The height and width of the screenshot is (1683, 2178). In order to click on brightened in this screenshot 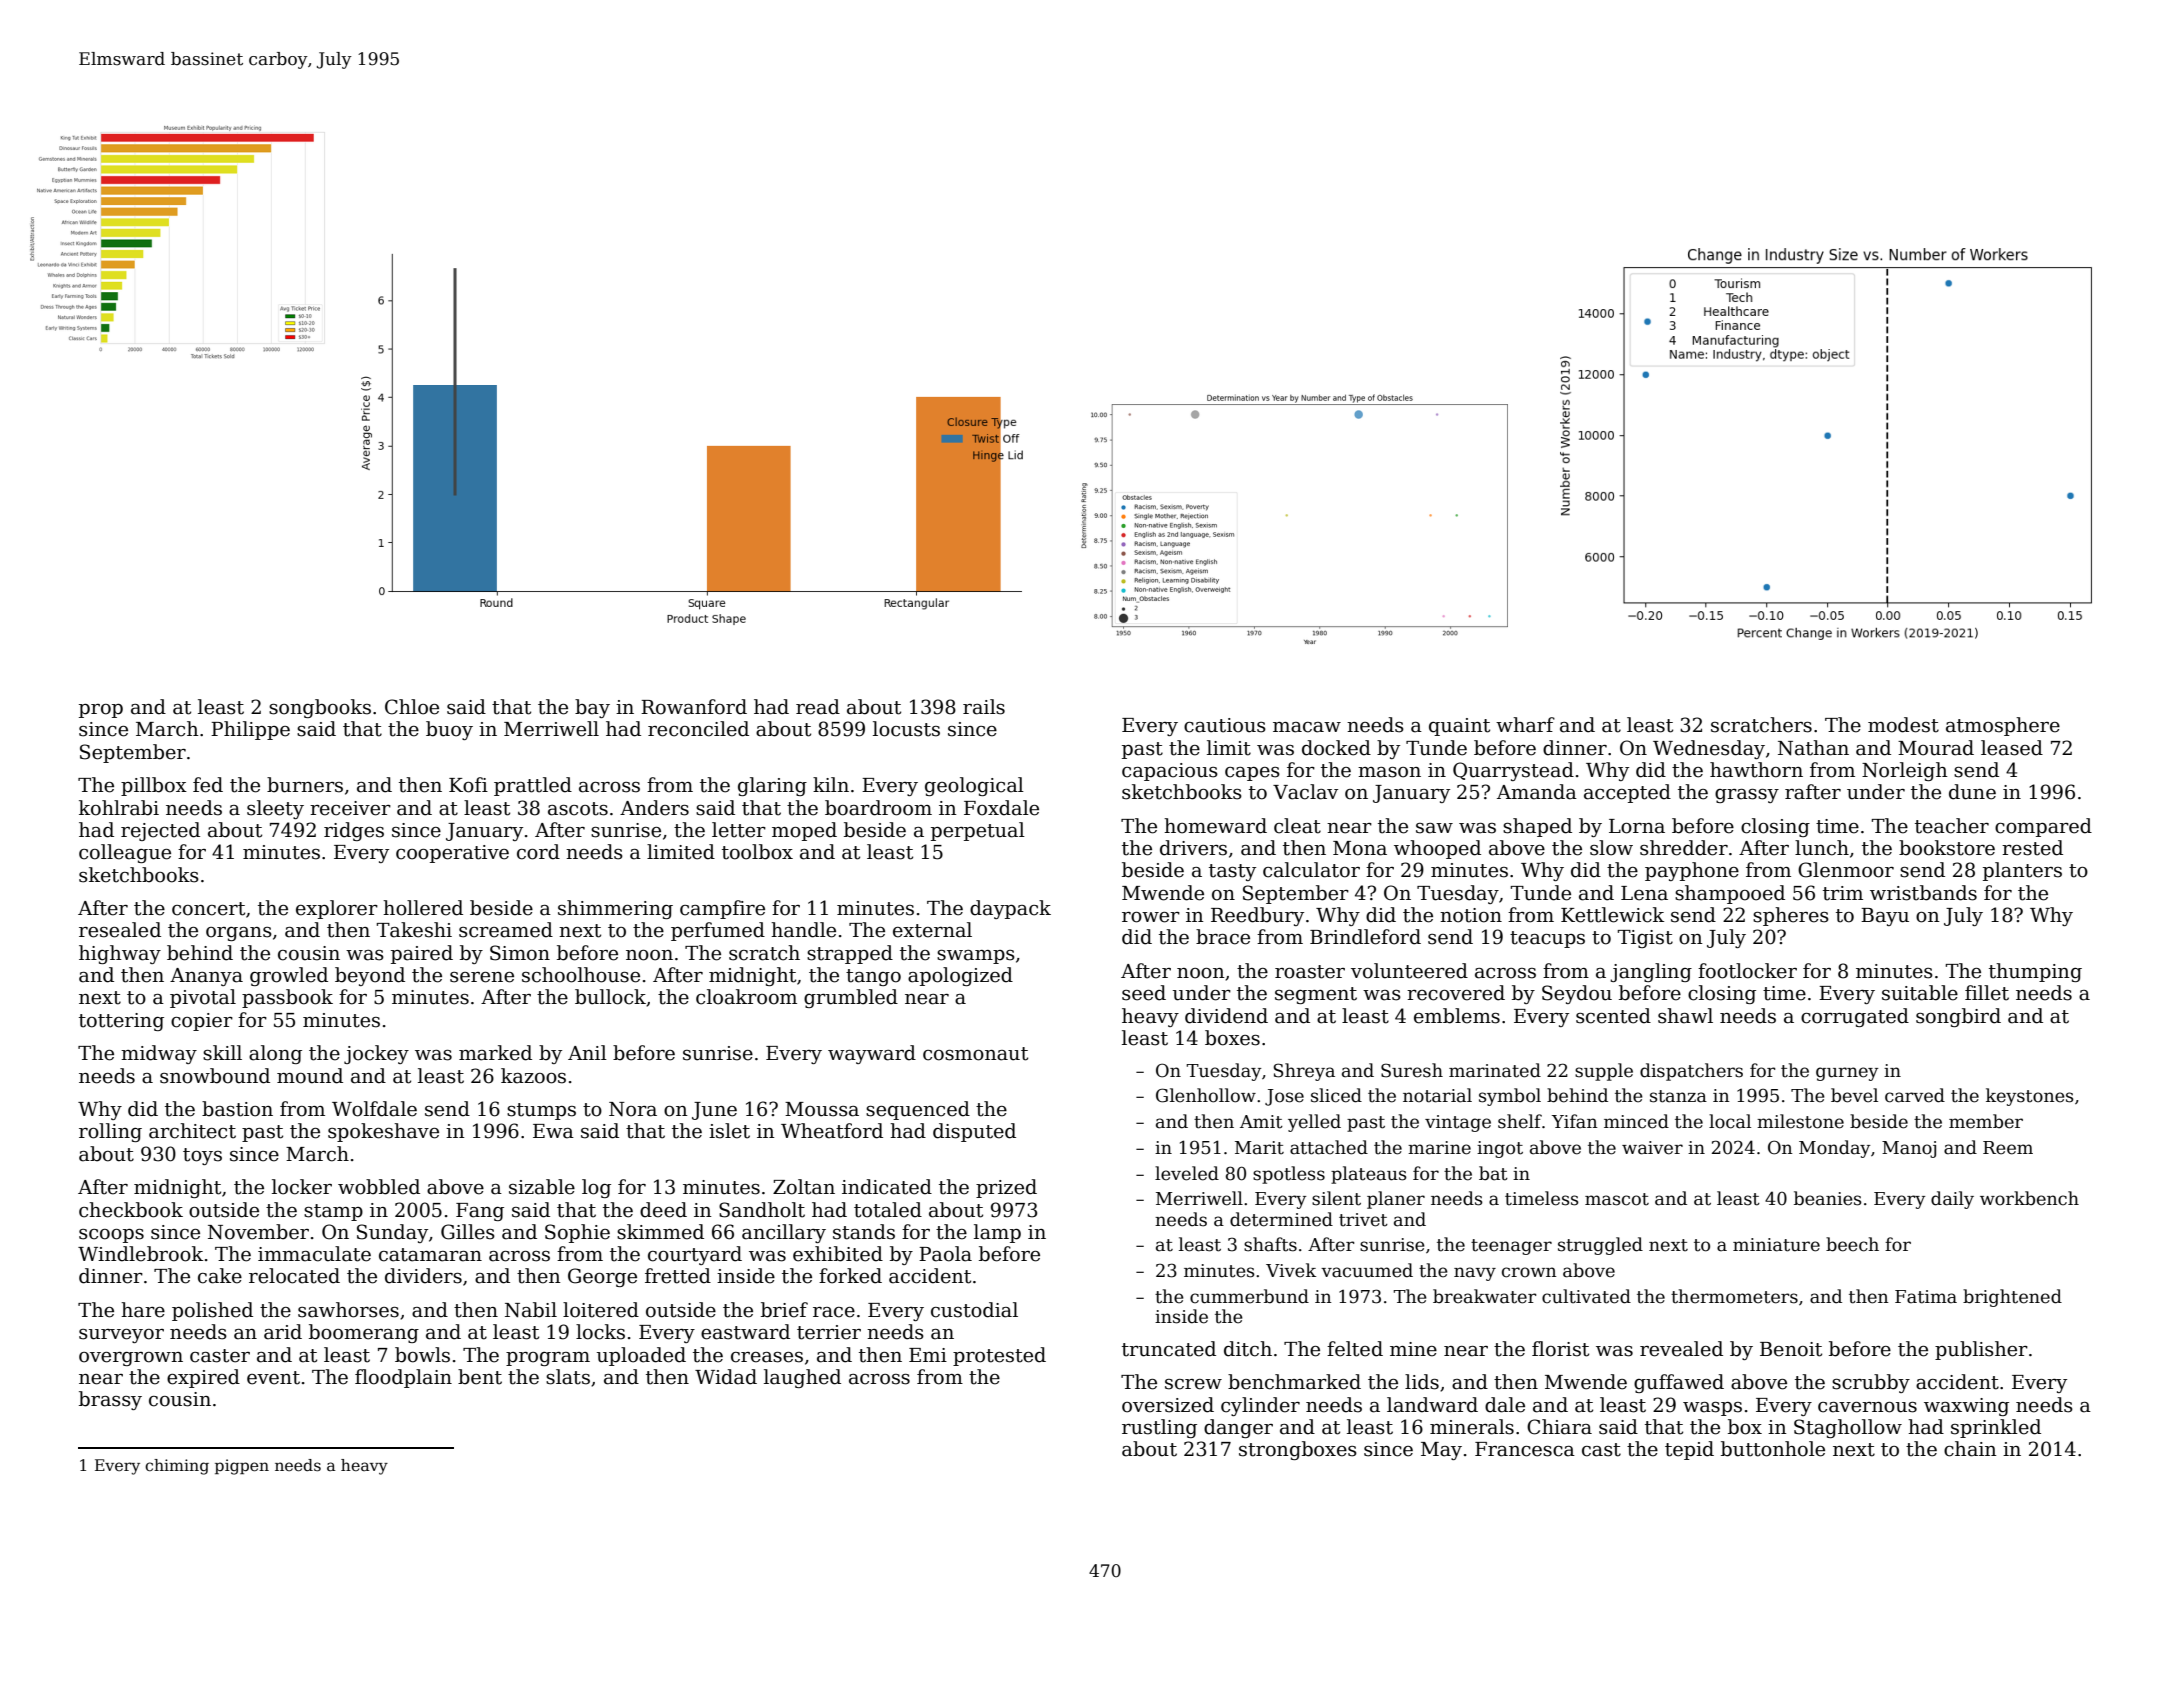, I will do `click(2012, 1298)`.
